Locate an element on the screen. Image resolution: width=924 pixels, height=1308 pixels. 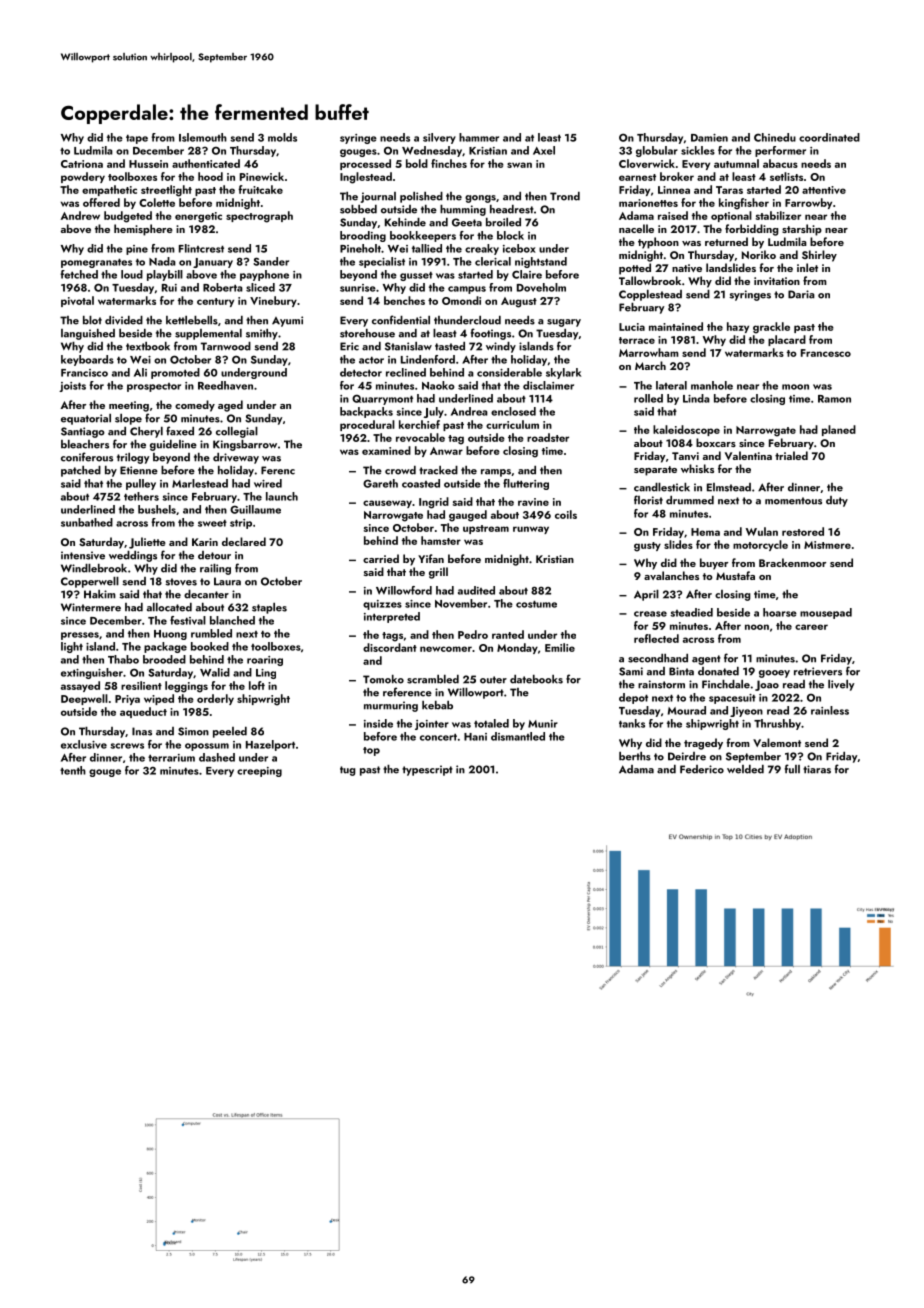
backpacks is located at coordinates (366, 412).
